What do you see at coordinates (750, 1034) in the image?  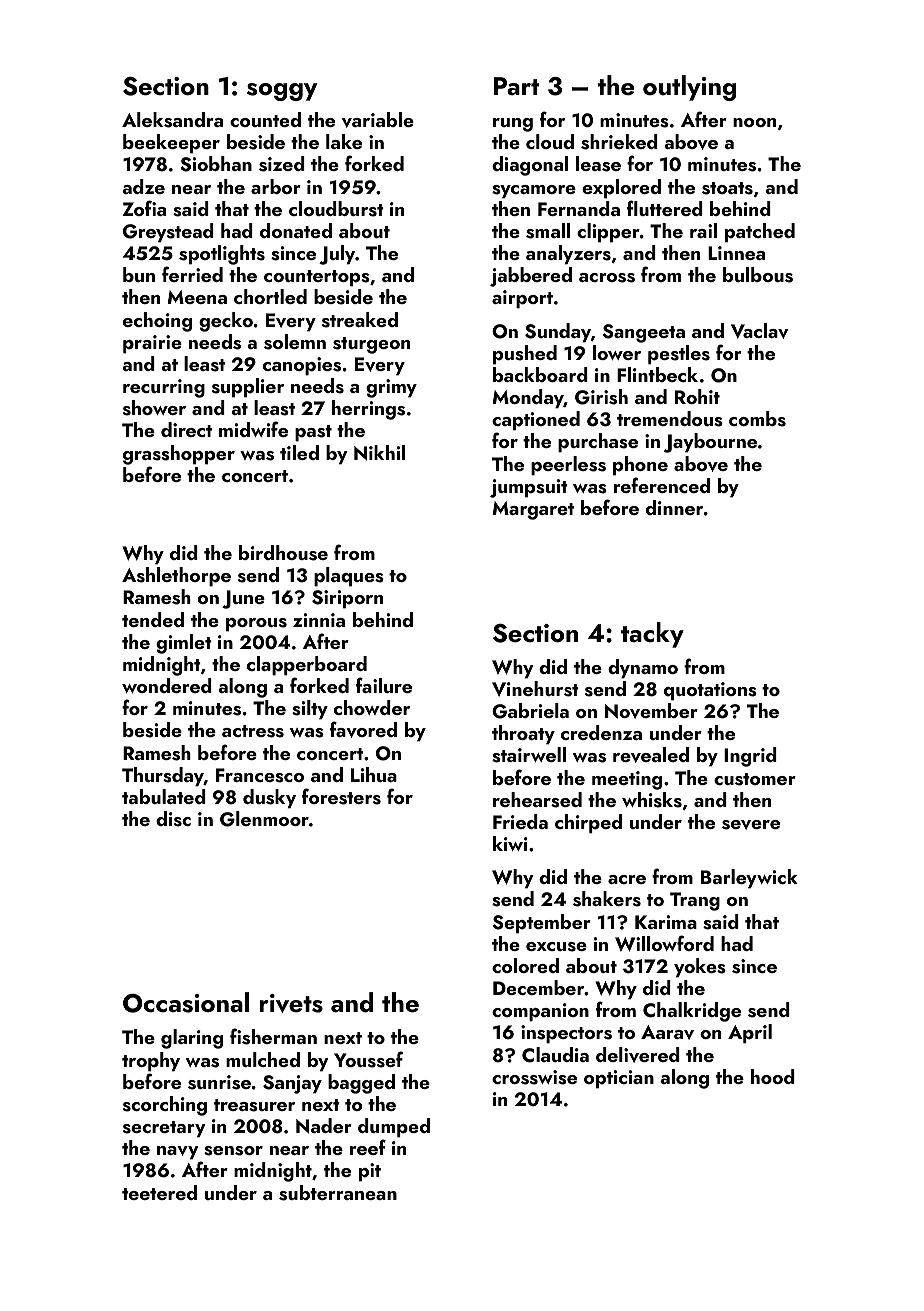 I see `April` at bounding box center [750, 1034].
